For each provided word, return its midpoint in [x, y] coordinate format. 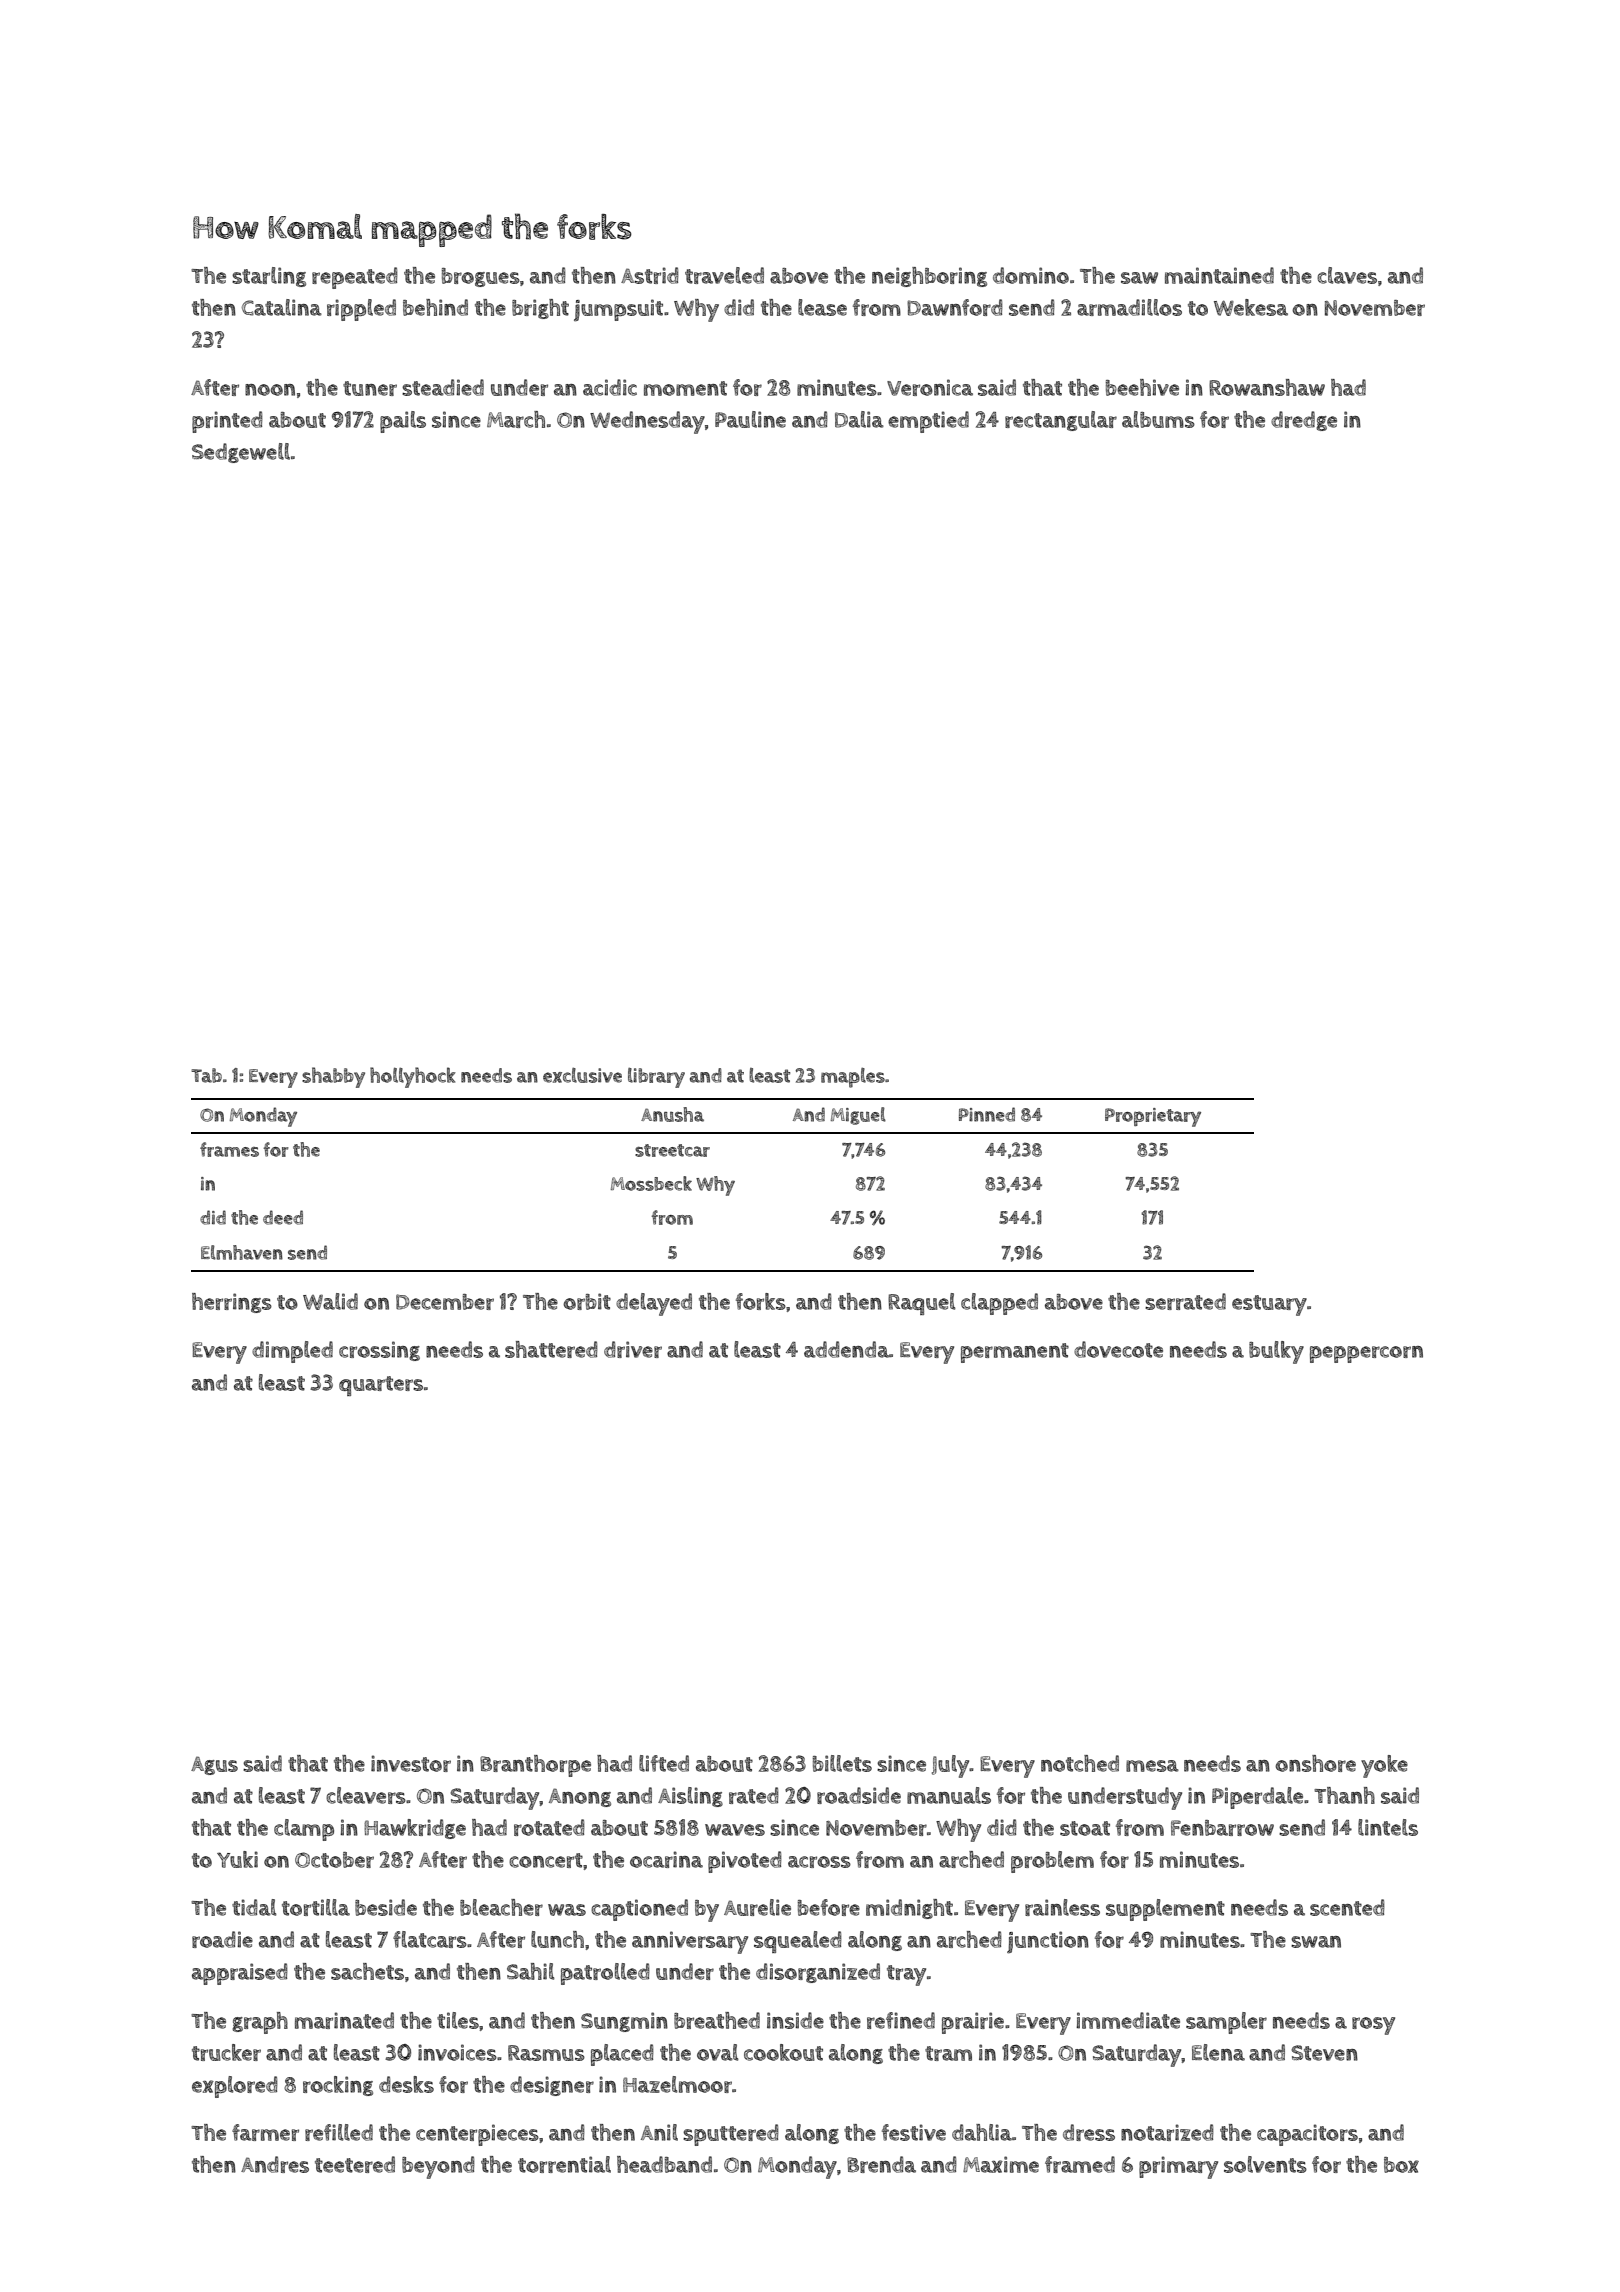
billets [842, 1763]
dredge [1304, 421]
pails [403, 422]
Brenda [881, 2164]
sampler [1226, 2023]
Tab [206, 1075]
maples [853, 1078]
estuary [1269, 1305]
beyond [438, 2167]
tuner [370, 388]
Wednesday [647, 422]
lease [822, 307]
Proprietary [1153, 1117]
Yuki [237, 1859]
